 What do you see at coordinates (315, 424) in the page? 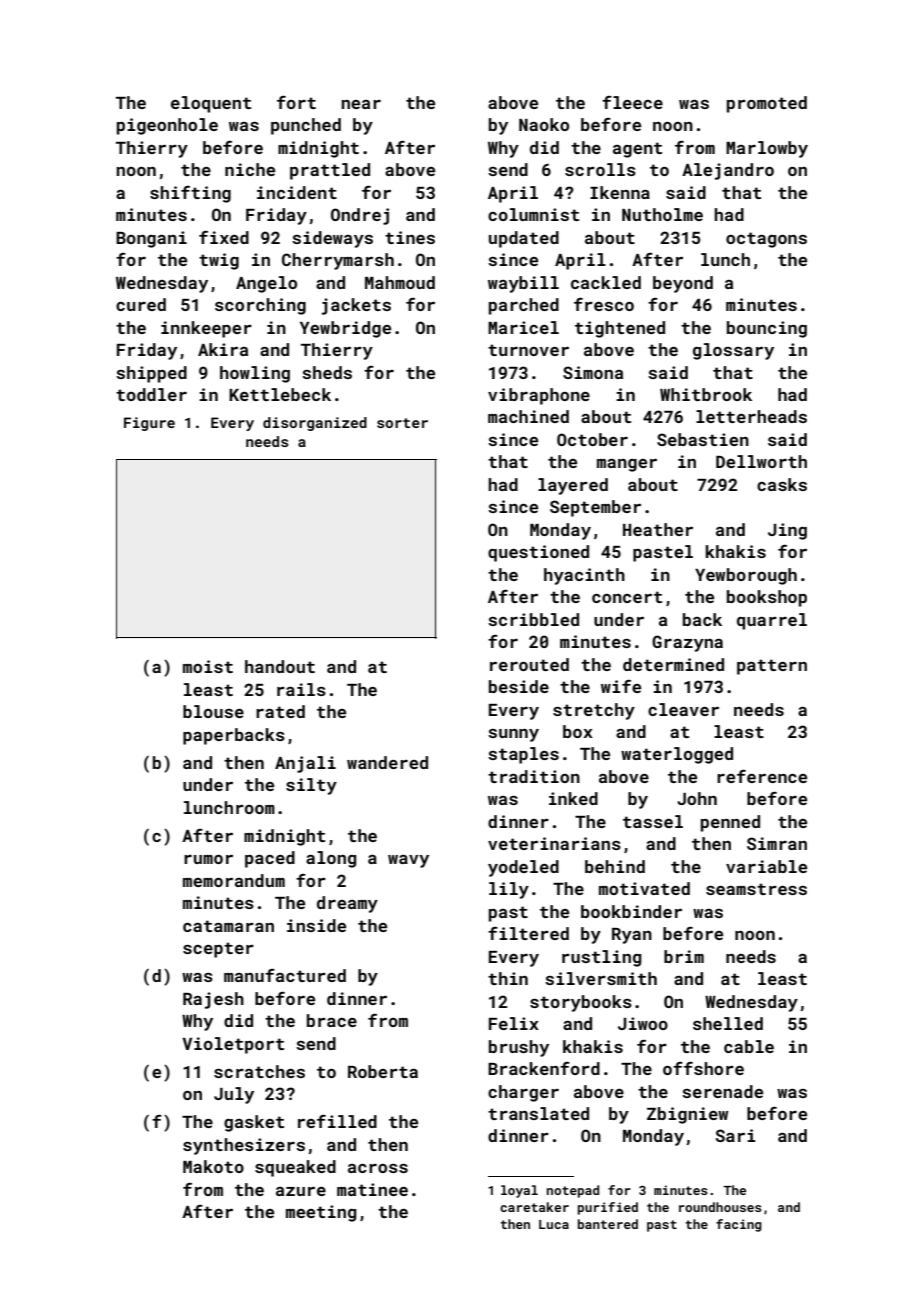
I see `disorganized` at bounding box center [315, 424].
